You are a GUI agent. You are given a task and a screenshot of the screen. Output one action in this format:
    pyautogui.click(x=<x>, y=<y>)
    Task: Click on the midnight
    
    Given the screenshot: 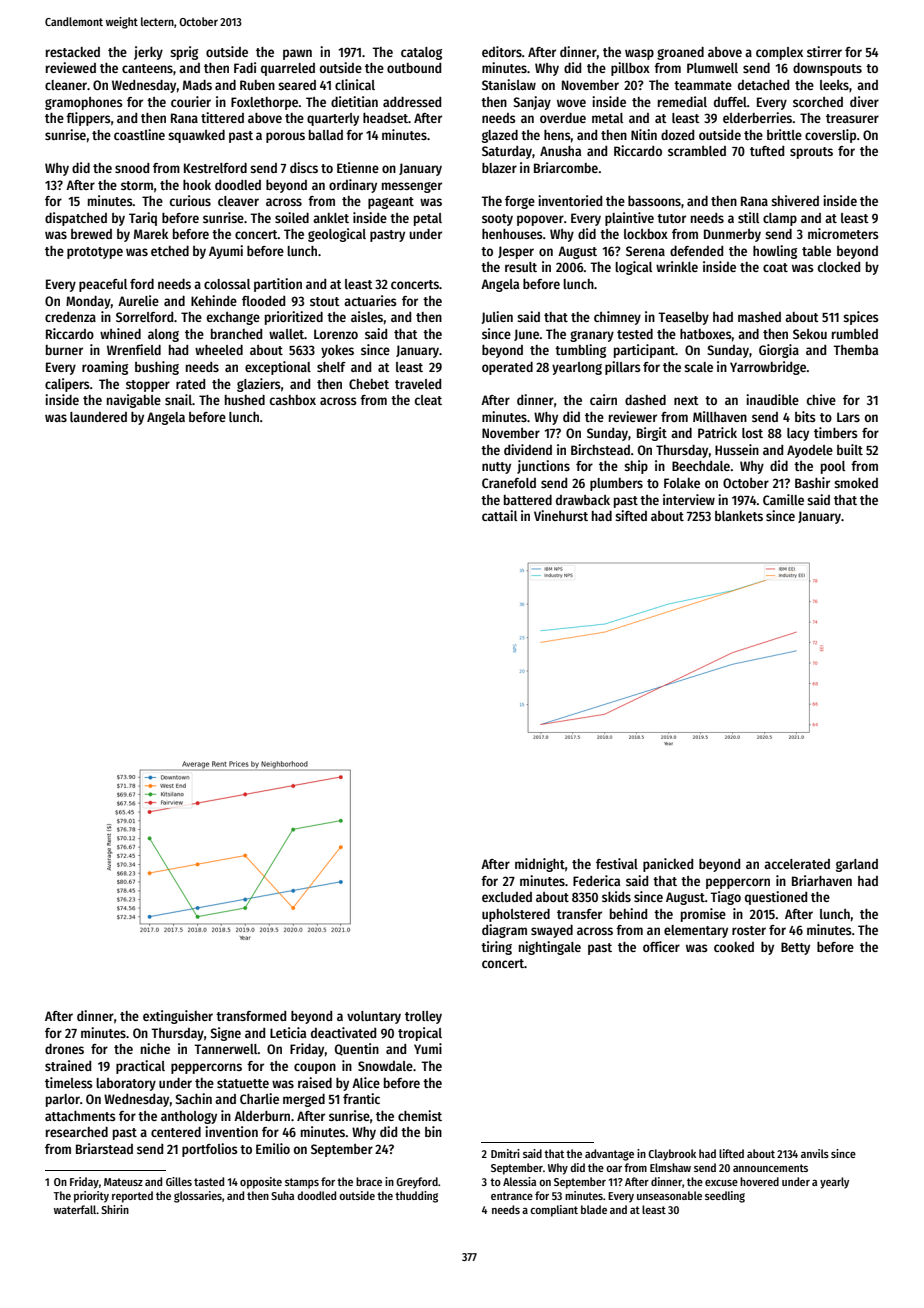 What is the action you would take?
    pyautogui.click(x=540, y=865)
